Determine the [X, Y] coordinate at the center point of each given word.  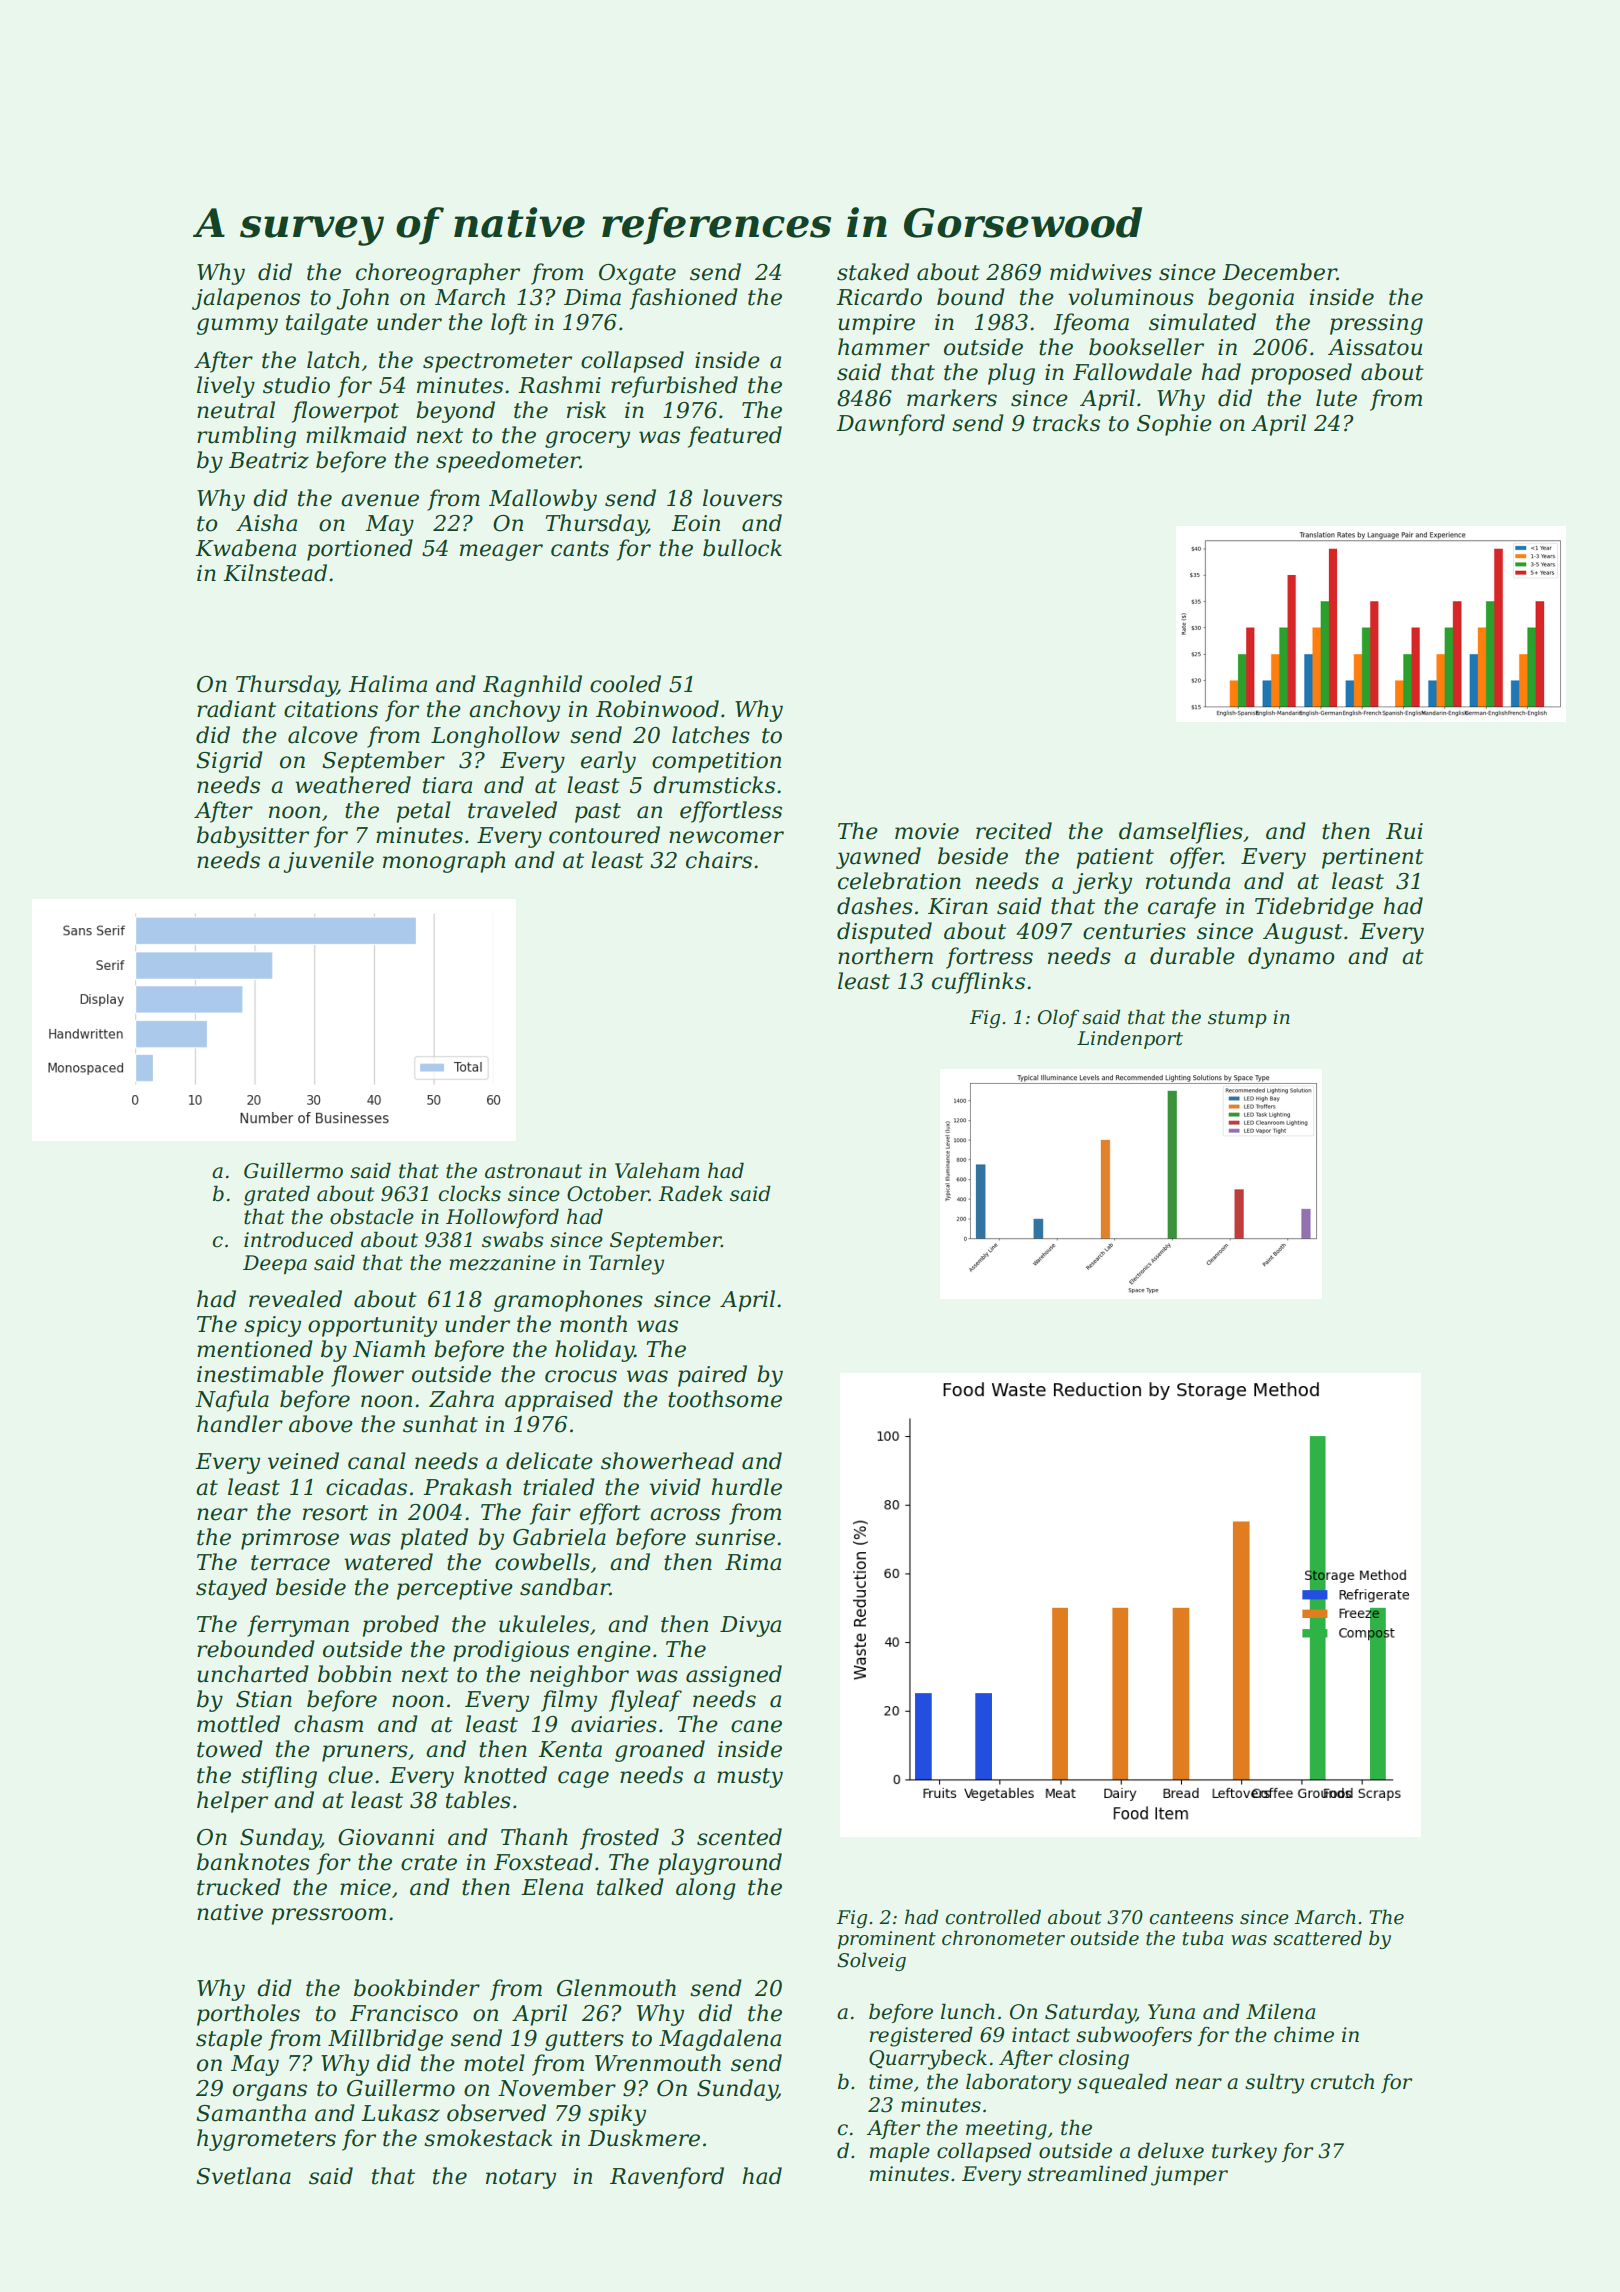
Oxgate [637, 274]
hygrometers [266, 2140]
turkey [1244, 2152]
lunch [968, 2011]
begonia [1251, 299]
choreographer [438, 274]
